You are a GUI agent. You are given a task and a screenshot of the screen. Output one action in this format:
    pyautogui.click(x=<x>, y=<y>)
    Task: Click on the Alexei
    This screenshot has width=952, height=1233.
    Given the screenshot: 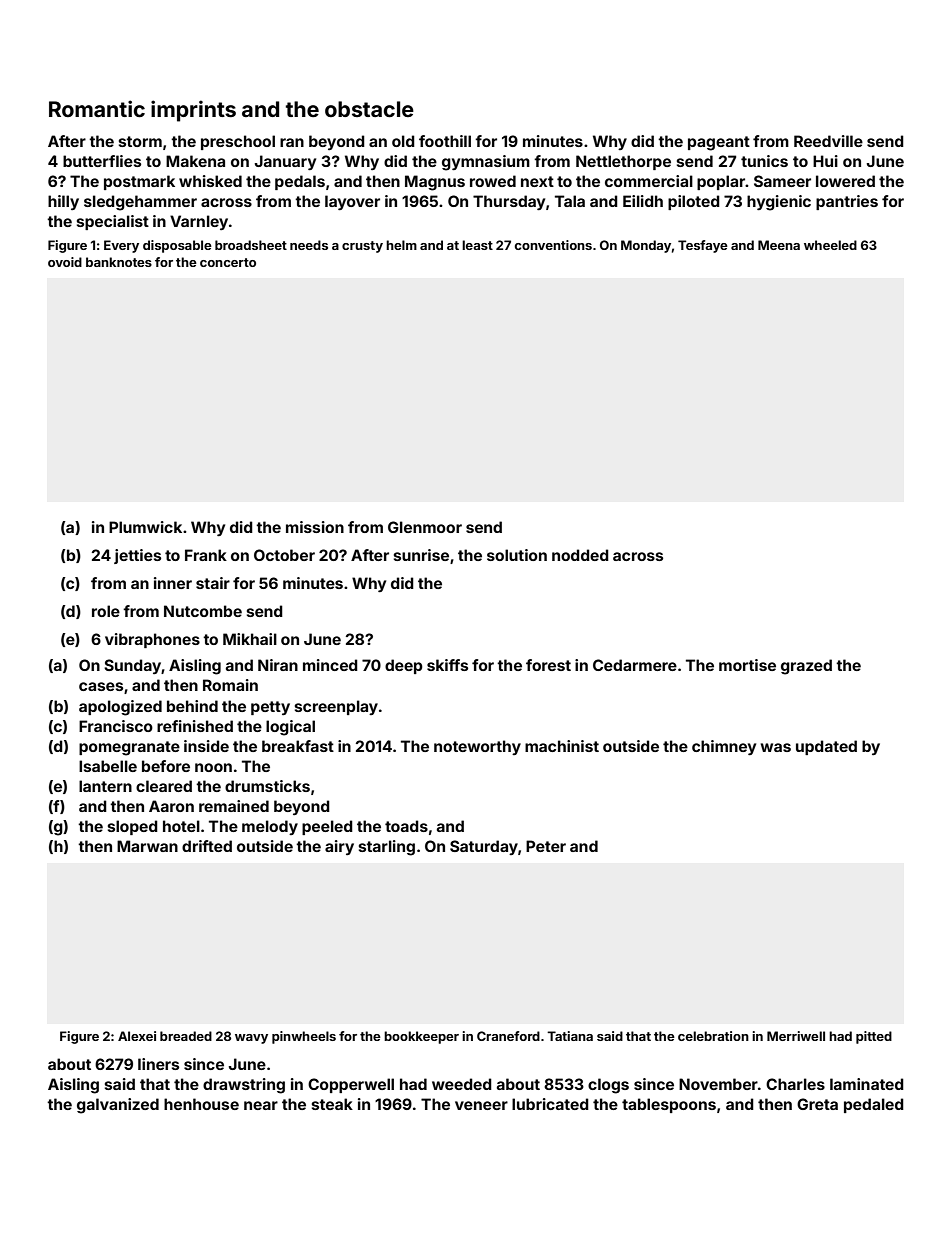 What is the action you would take?
    pyautogui.click(x=137, y=1036)
